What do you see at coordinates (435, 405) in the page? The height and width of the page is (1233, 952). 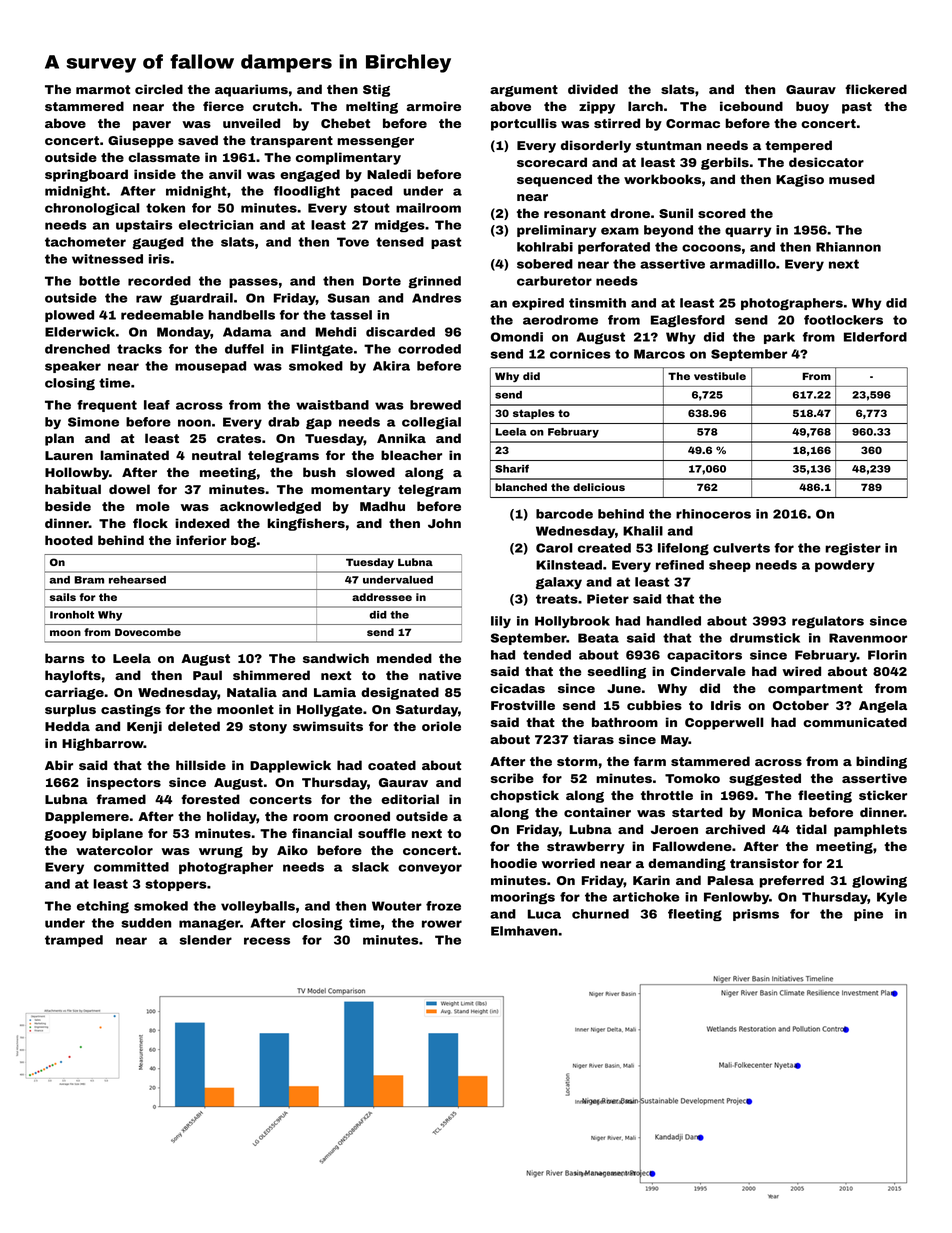 I see `brewed` at bounding box center [435, 405].
